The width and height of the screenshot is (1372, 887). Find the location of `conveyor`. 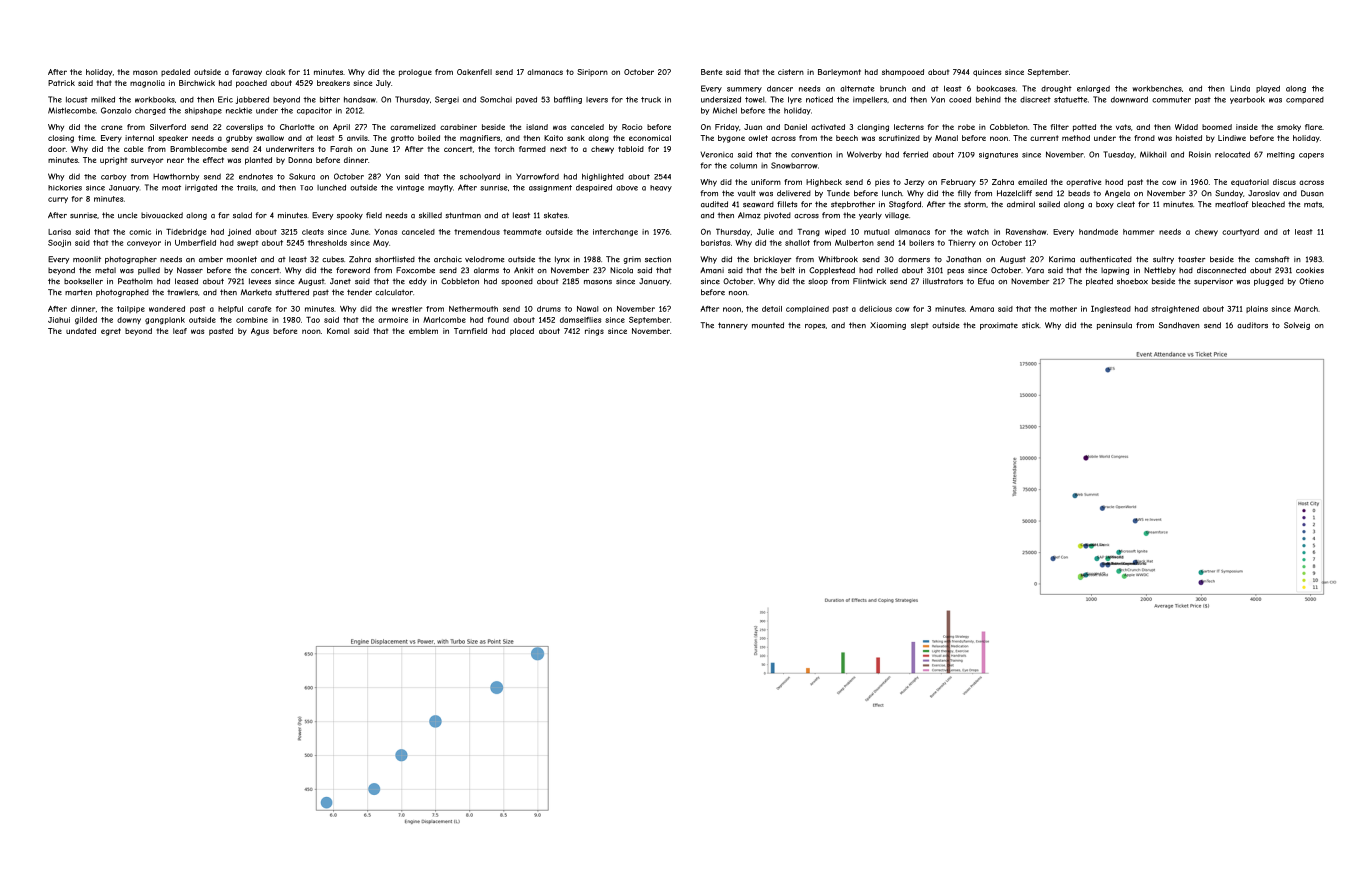

conveyor is located at coordinates (144, 244).
